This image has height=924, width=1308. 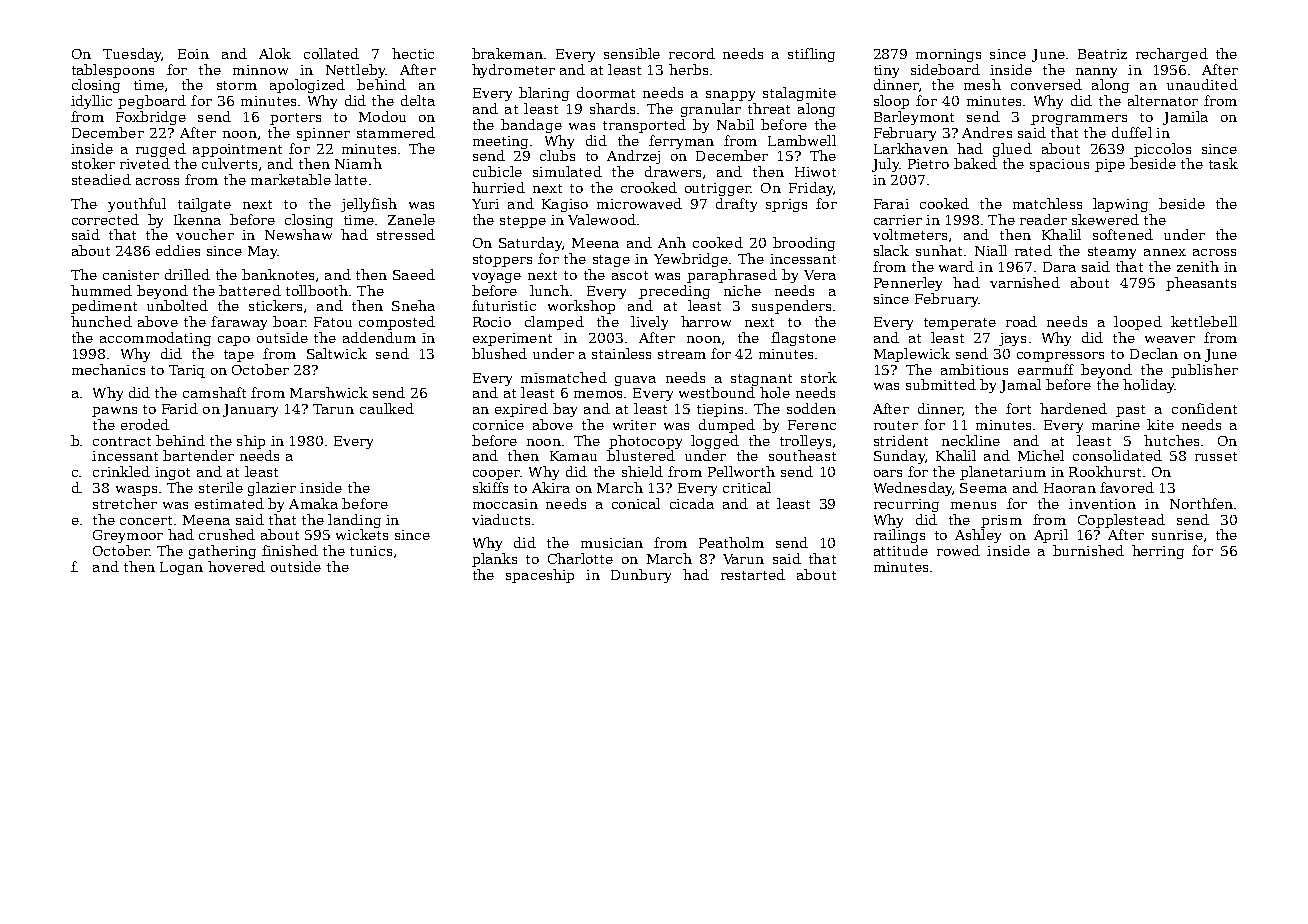 What do you see at coordinates (371, 551) in the image?
I see `tunics` at bounding box center [371, 551].
